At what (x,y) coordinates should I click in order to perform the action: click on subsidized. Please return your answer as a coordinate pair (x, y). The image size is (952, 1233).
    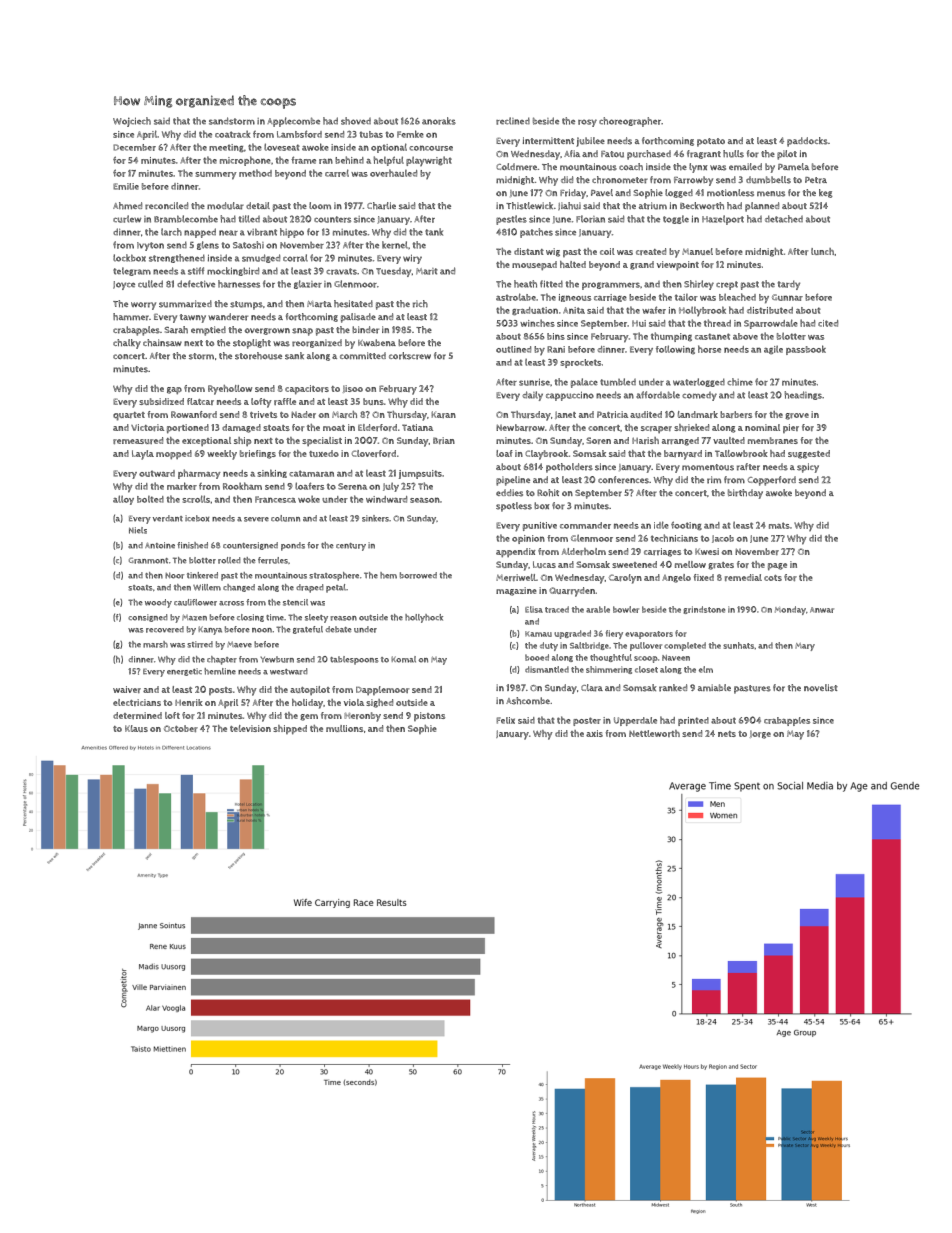
    Looking at the image, I should click on (161, 401).
